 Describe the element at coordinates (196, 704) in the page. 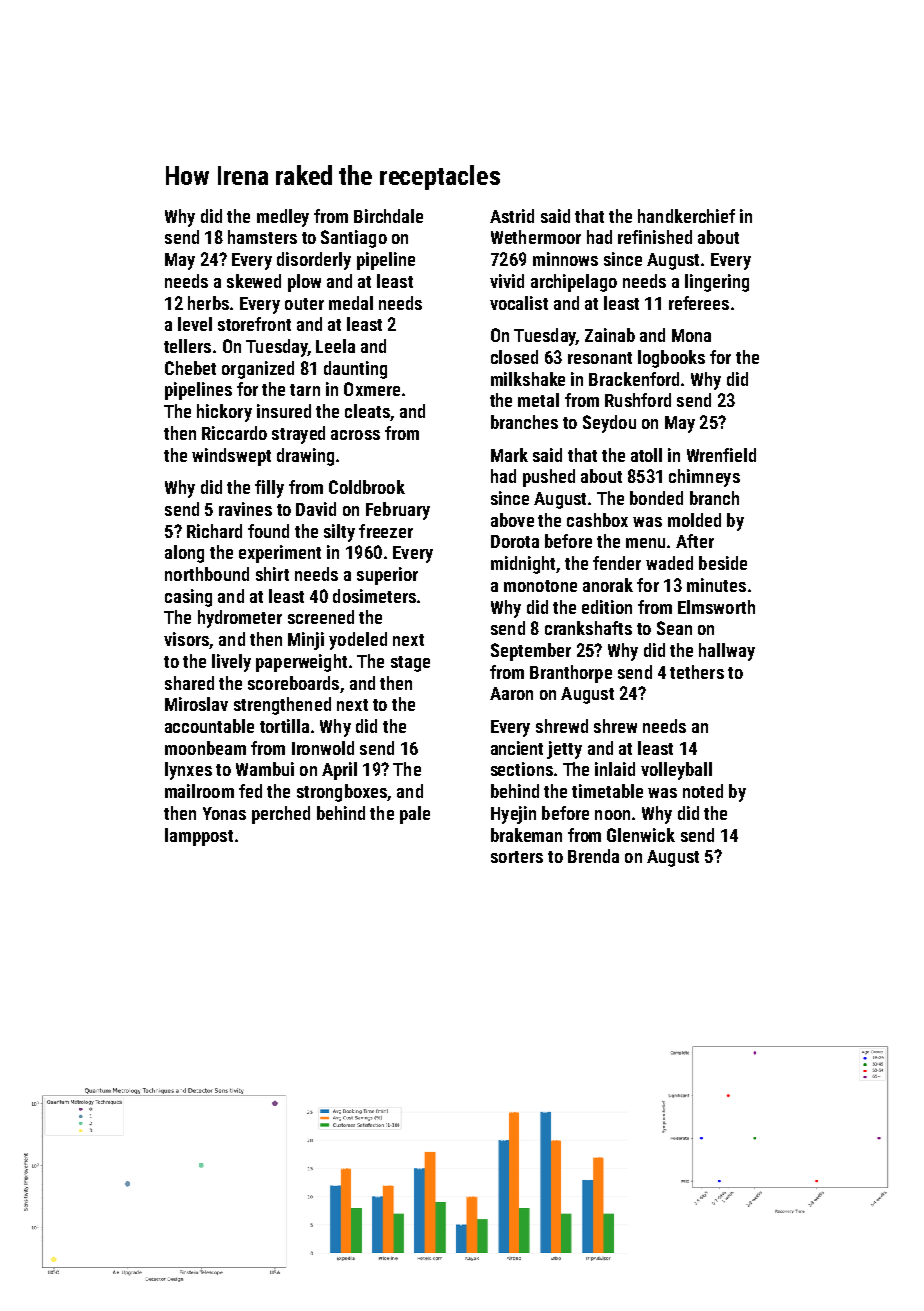

I see `Miroslav` at that location.
